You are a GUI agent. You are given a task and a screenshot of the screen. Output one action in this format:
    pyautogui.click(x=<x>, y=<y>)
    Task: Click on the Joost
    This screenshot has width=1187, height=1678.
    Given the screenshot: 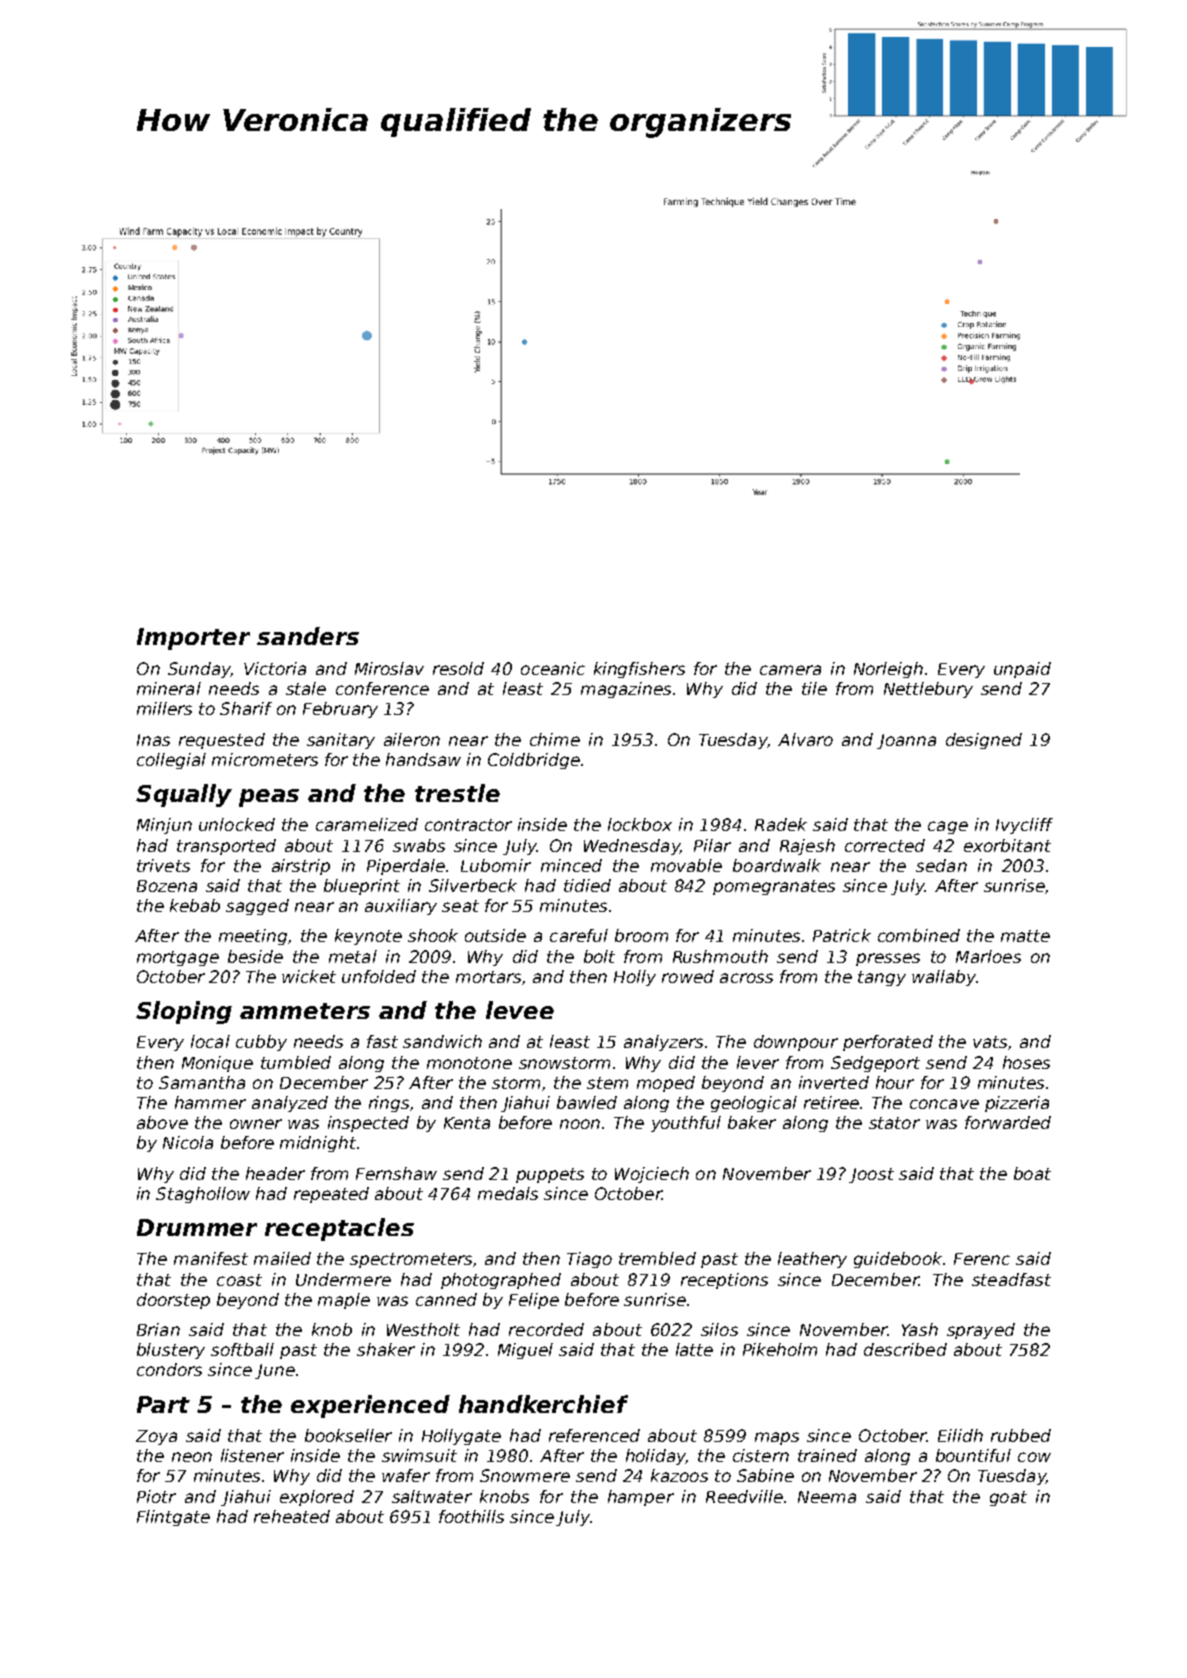 What is the action you would take?
    pyautogui.click(x=871, y=1175)
